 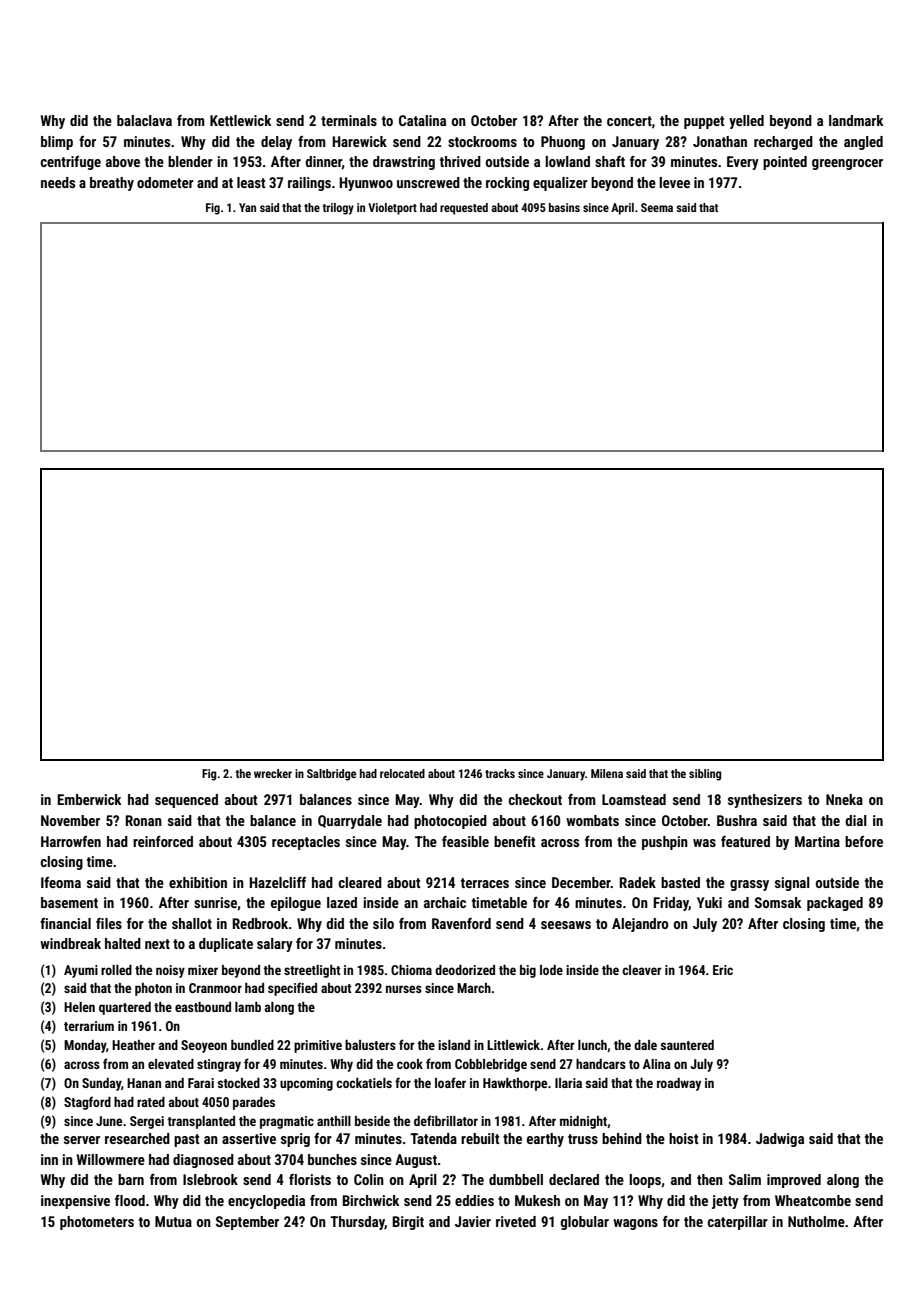 I want to click on relocated, so click(x=402, y=773).
